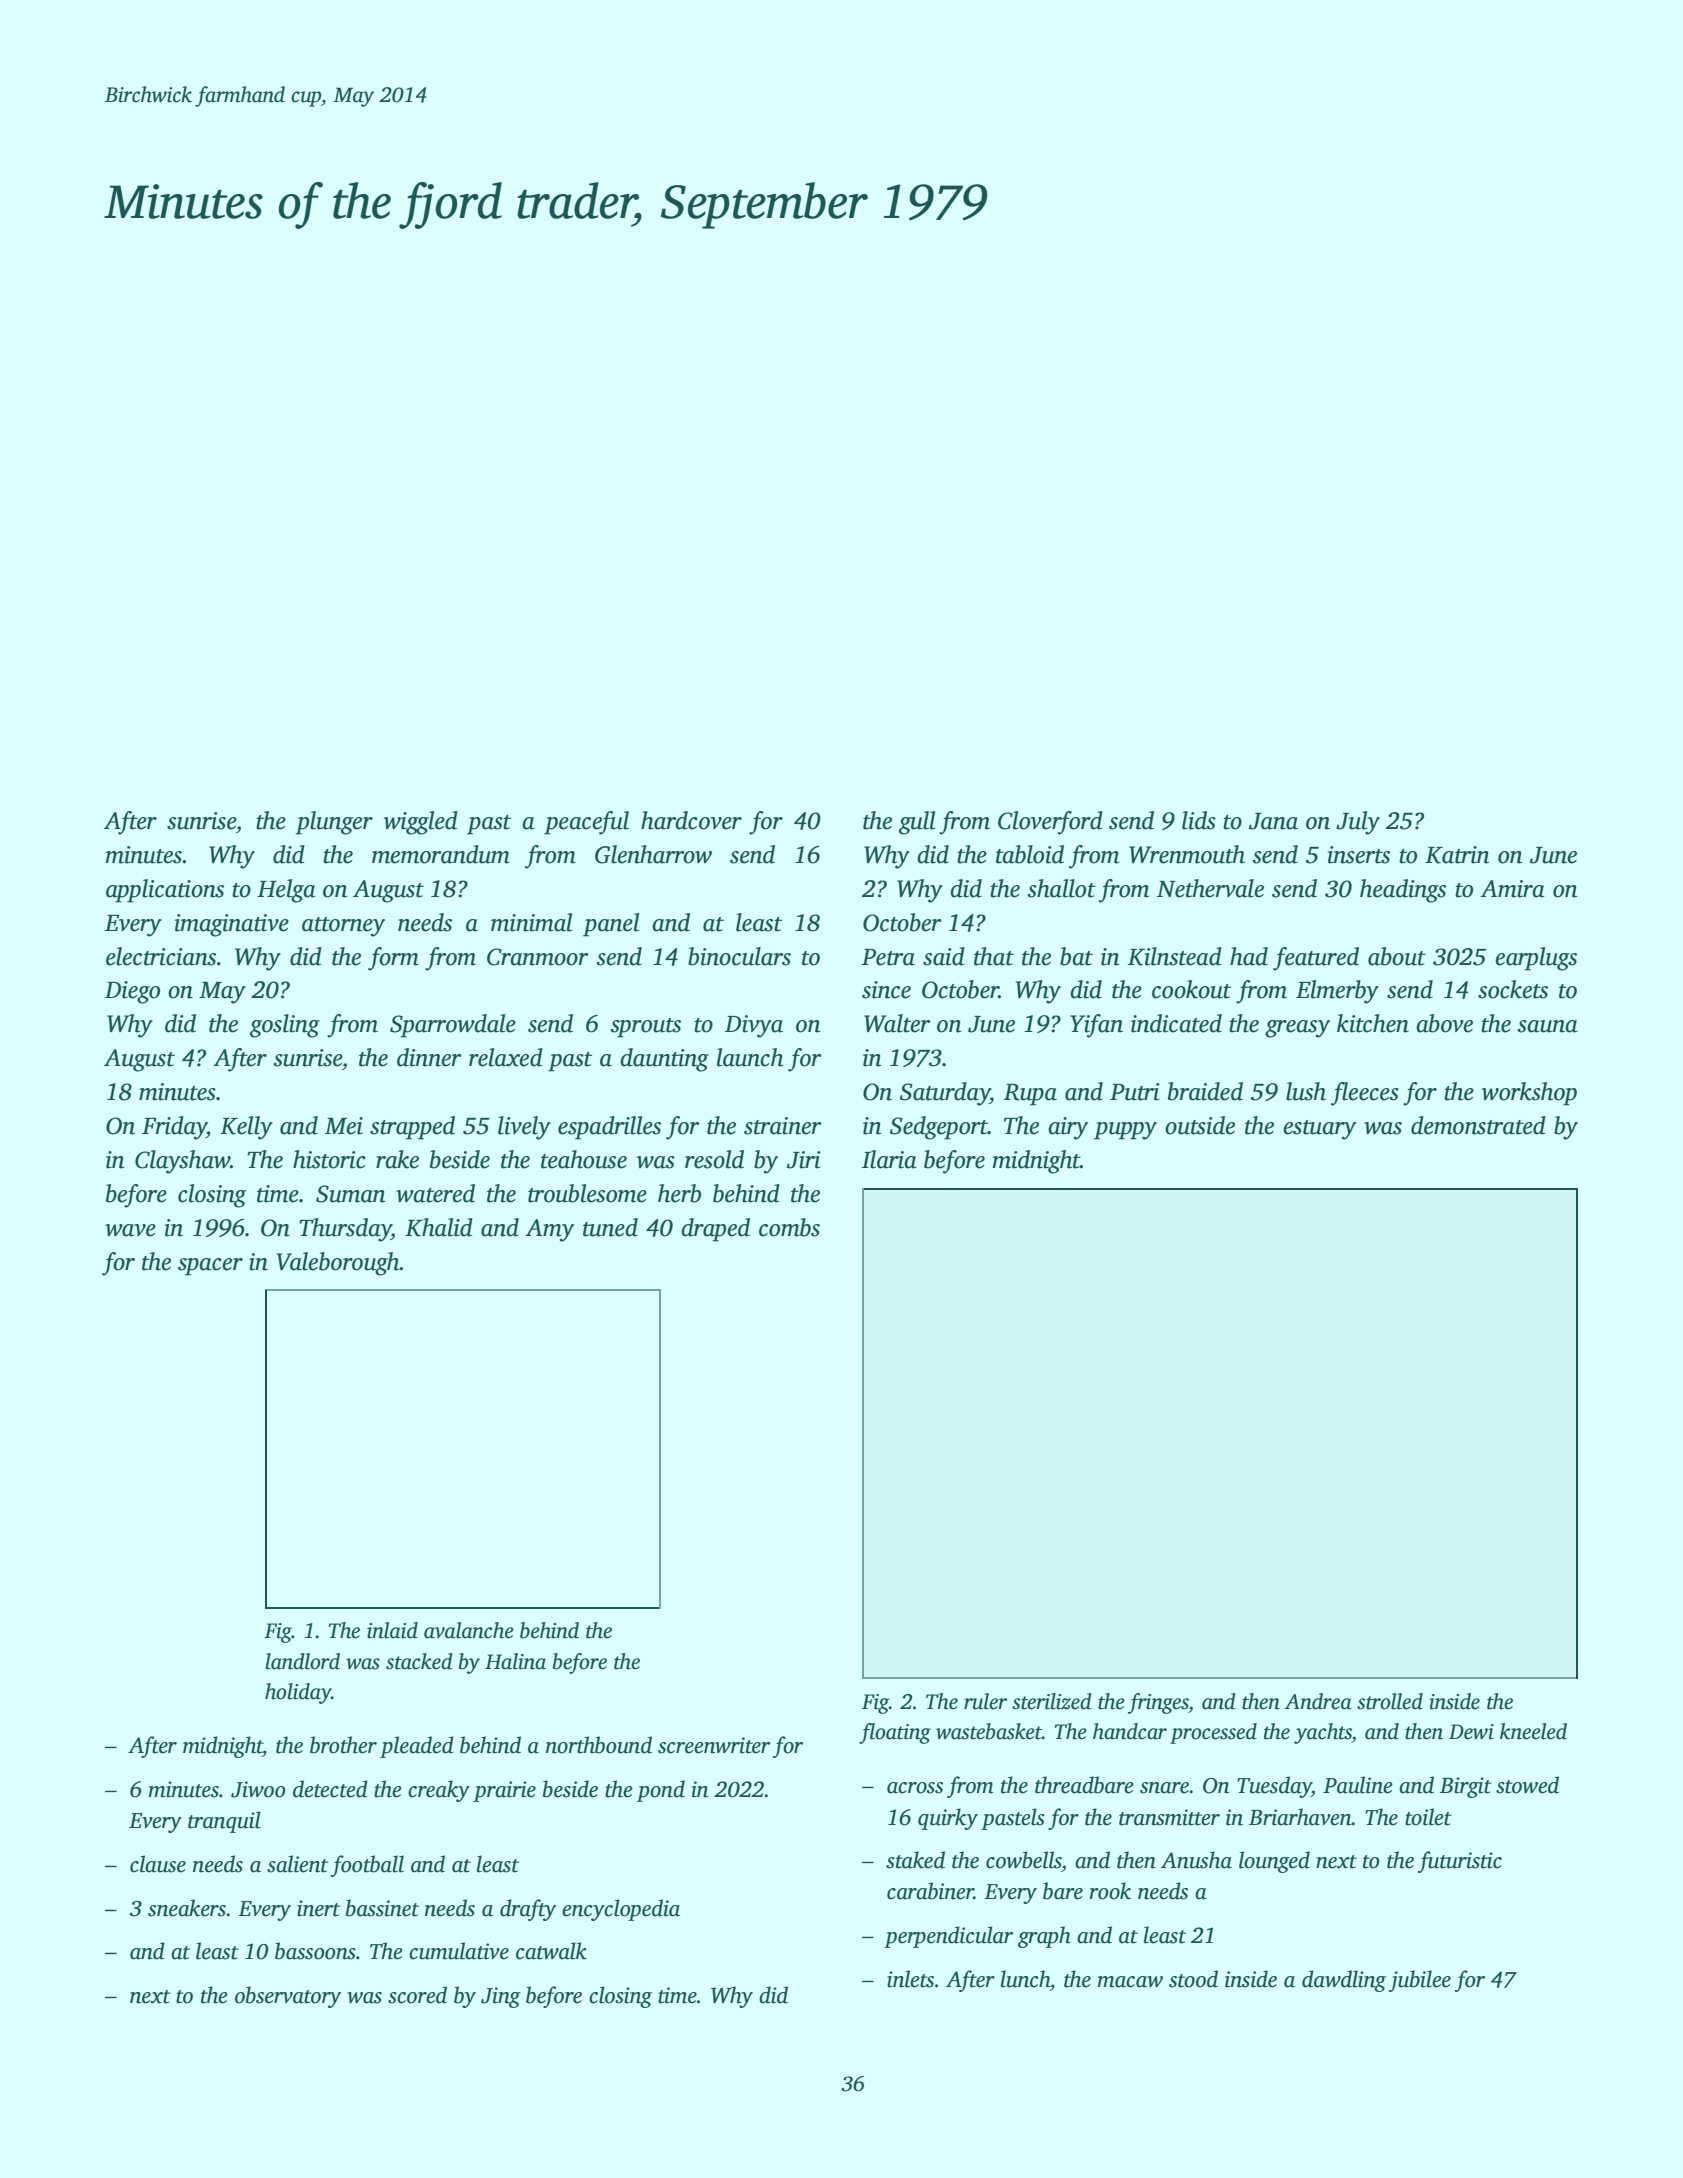 This image has height=2178, width=1683. Describe the element at coordinates (224, 1822) in the image. I see `tranquil` at that location.
